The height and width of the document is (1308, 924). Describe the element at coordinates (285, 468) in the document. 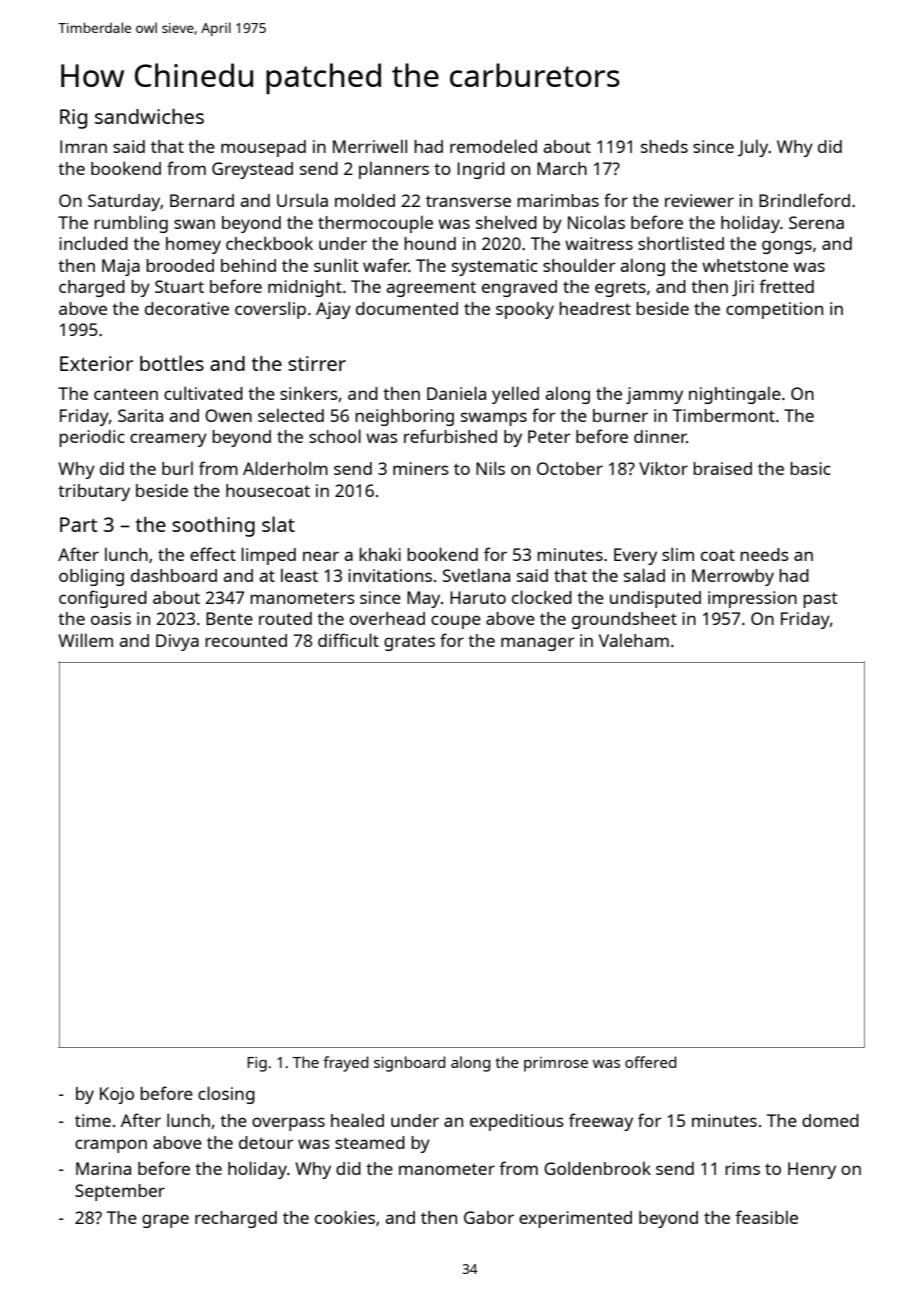

I see `Alderholm` at that location.
